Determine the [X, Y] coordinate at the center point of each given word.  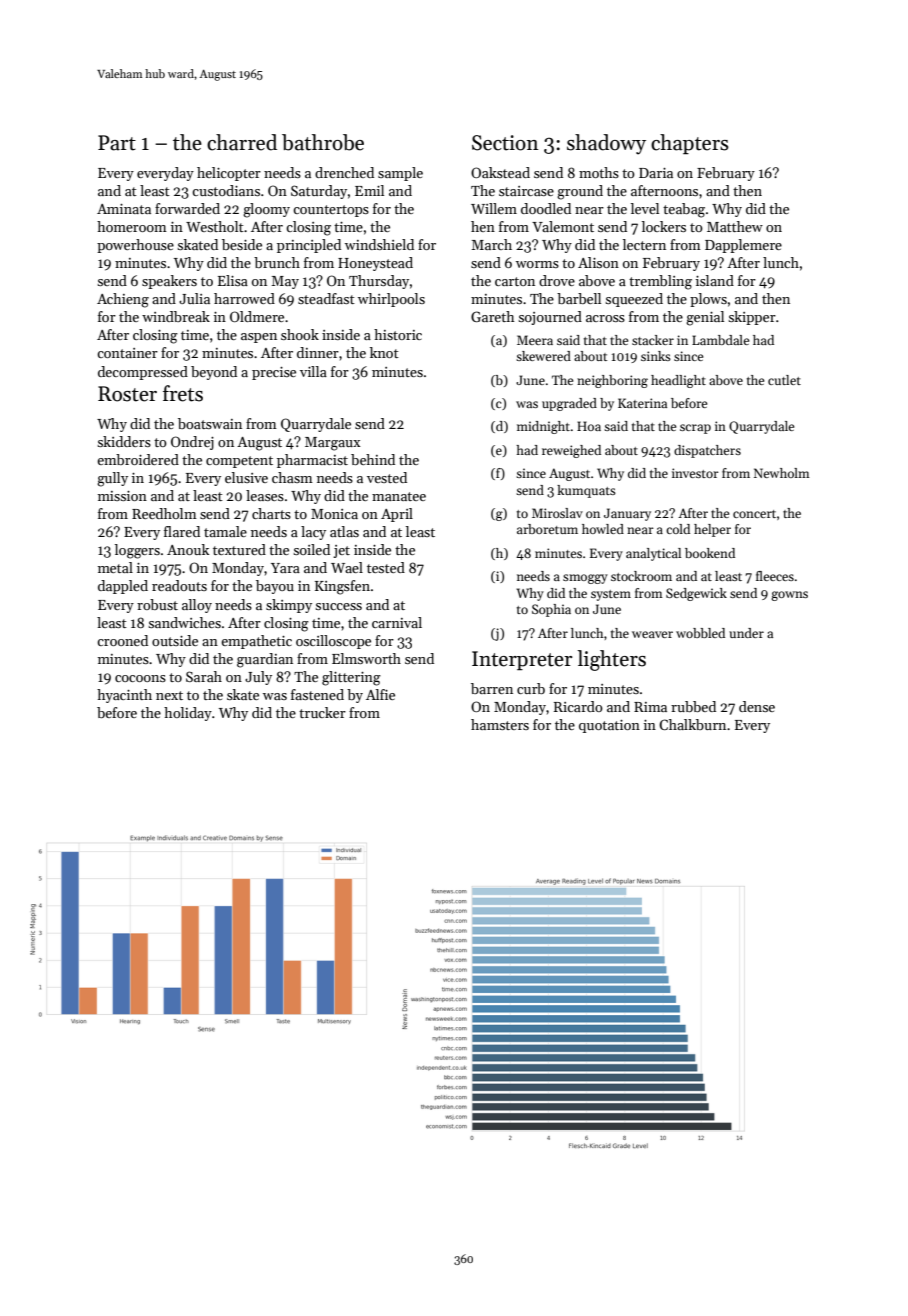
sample [400, 174]
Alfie [380, 694]
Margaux [332, 444]
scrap [695, 429]
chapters [690, 144]
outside [175, 640]
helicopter [229, 174]
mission [122, 496]
